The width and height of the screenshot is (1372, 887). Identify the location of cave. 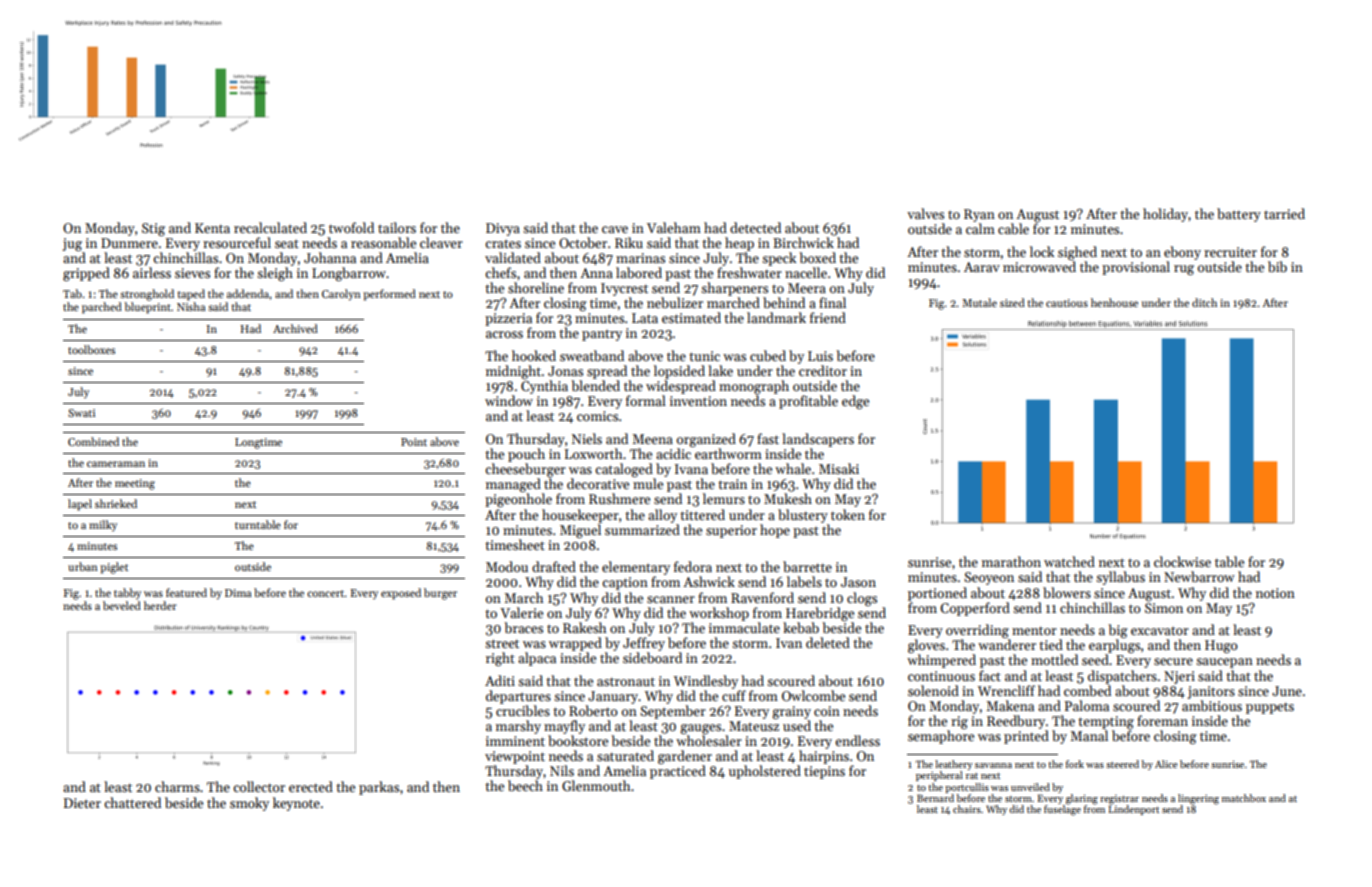
(615, 229).
